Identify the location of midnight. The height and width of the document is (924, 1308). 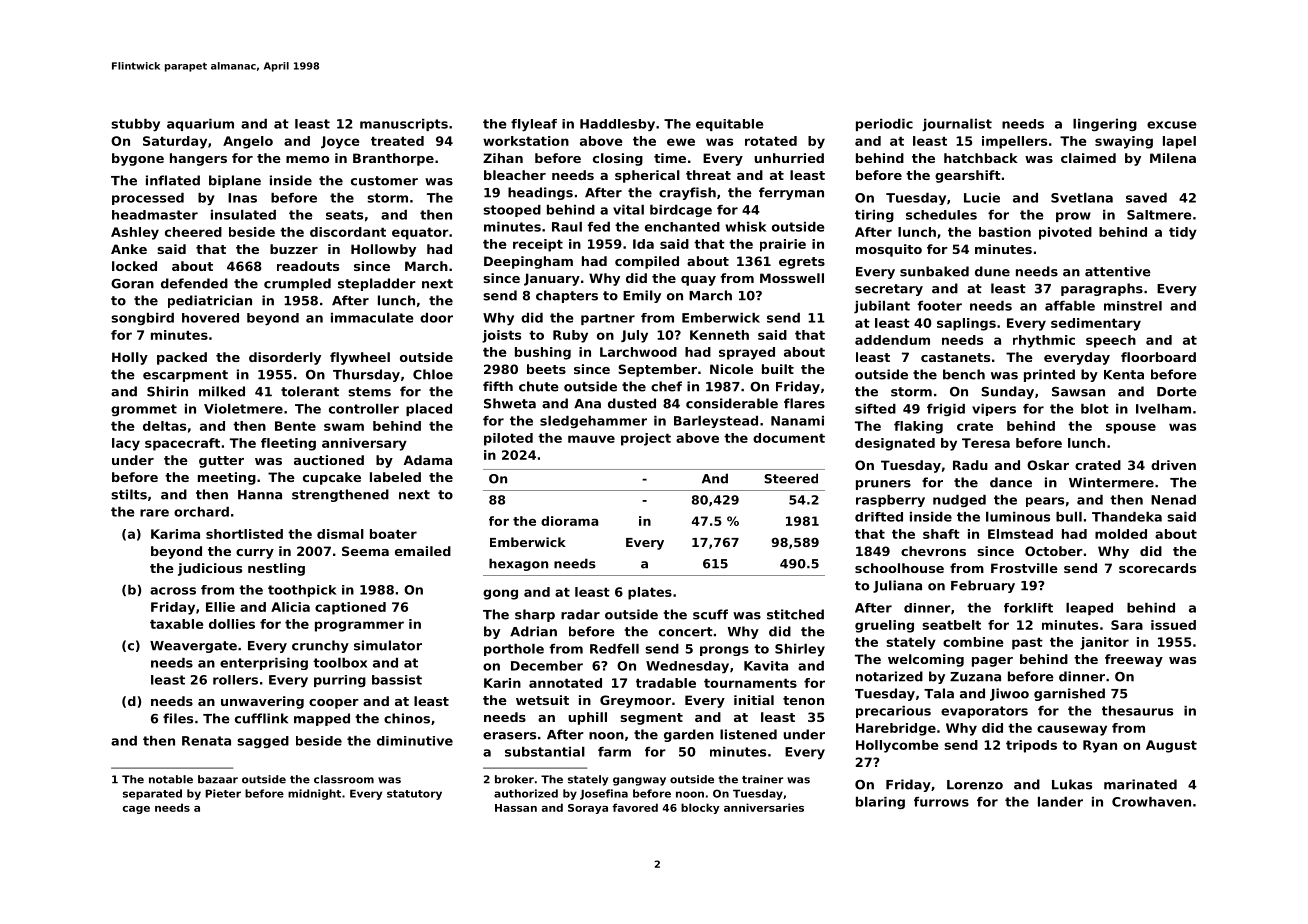
(314, 794).
